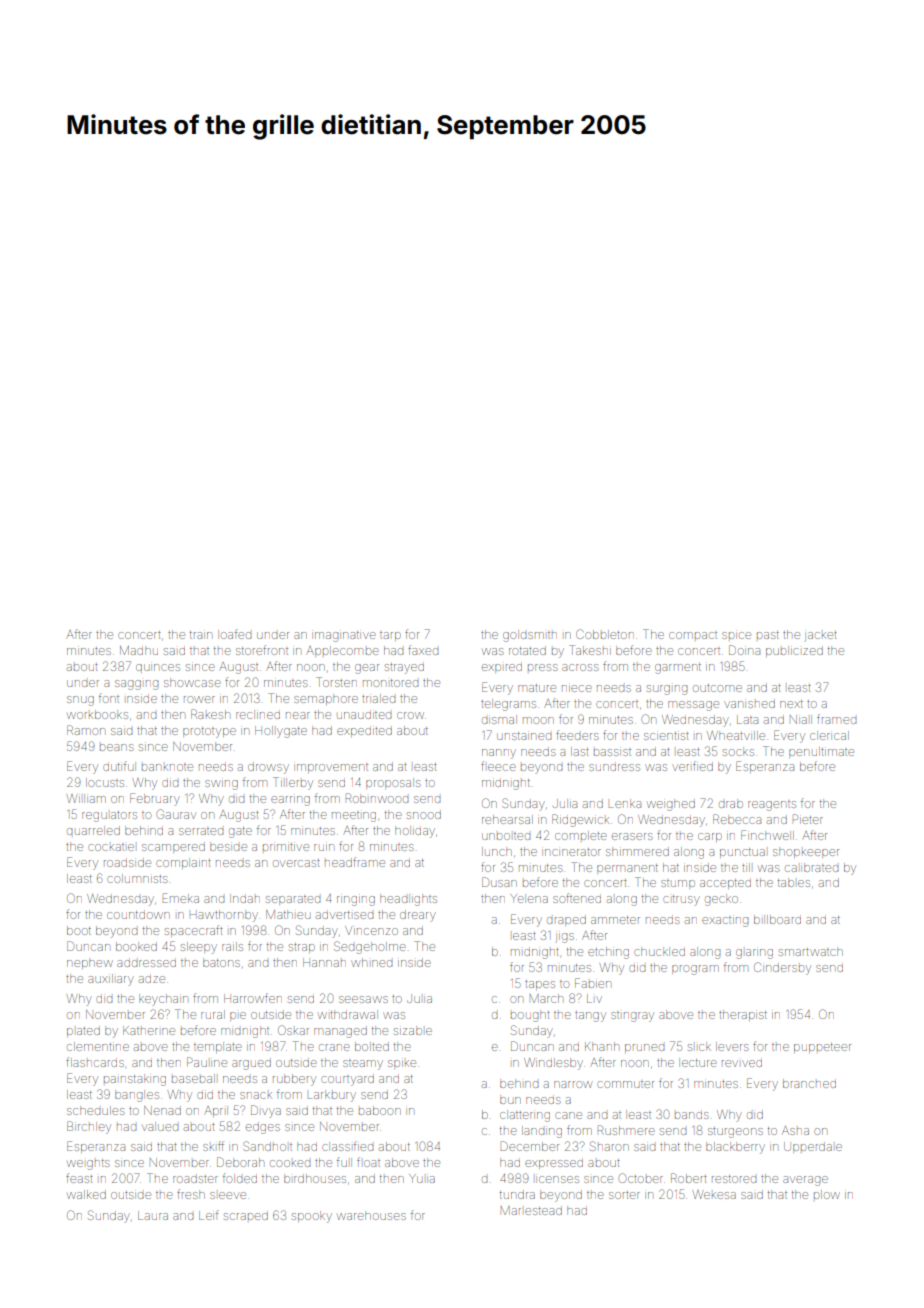  I want to click on blackberry, so click(735, 1148).
